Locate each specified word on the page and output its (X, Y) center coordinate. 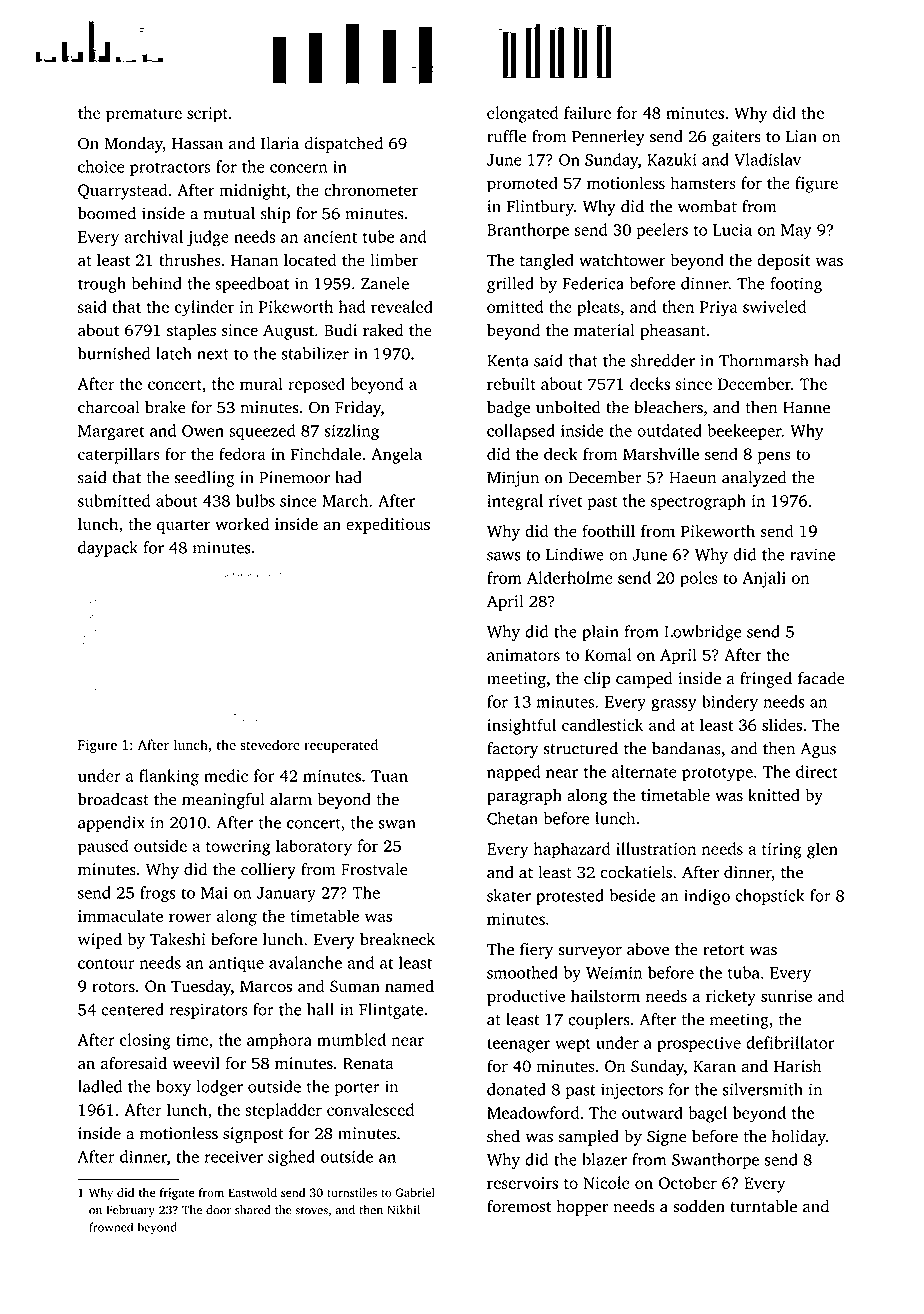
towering (238, 848)
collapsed (521, 432)
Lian (801, 136)
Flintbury (540, 208)
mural (261, 383)
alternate (644, 771)
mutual (229, 213)
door (218, 1210)
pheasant (673, 331)
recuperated (341, 746)
